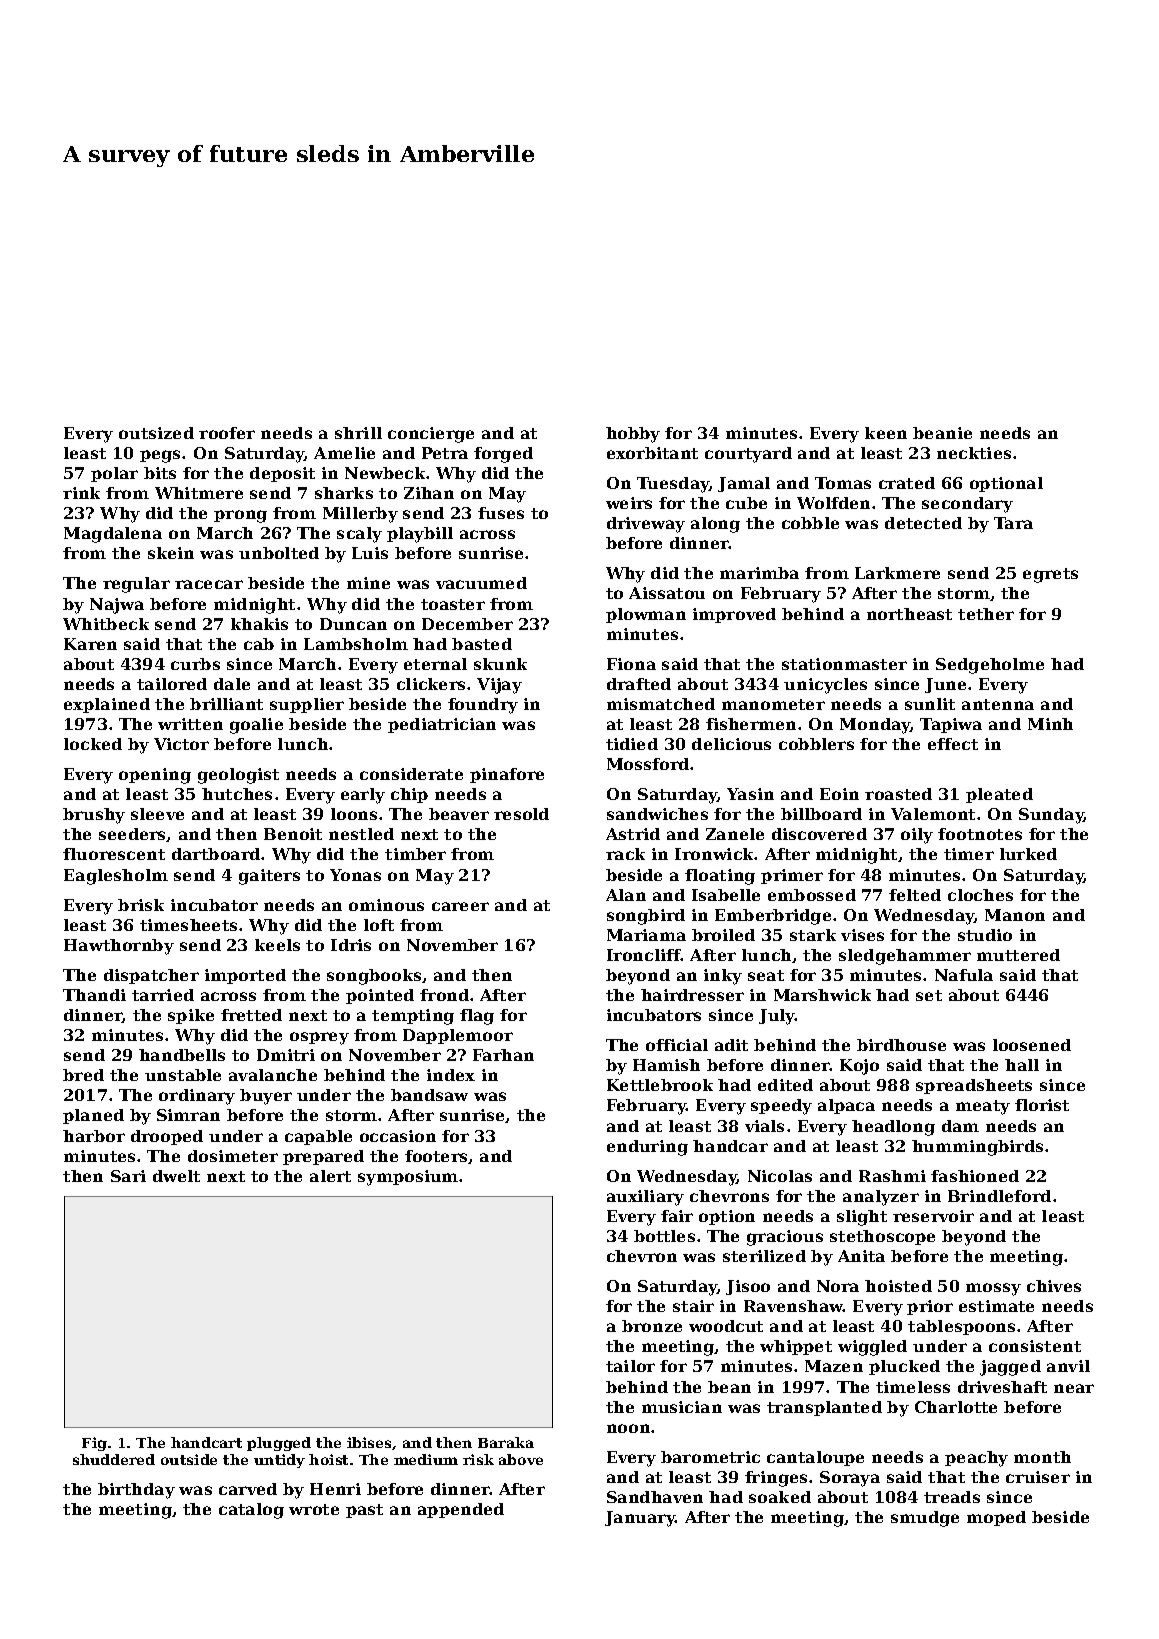 Image resolution: width=1159 pixels, height=1639 pixels. I want to click on January, so click(640, 1519).
